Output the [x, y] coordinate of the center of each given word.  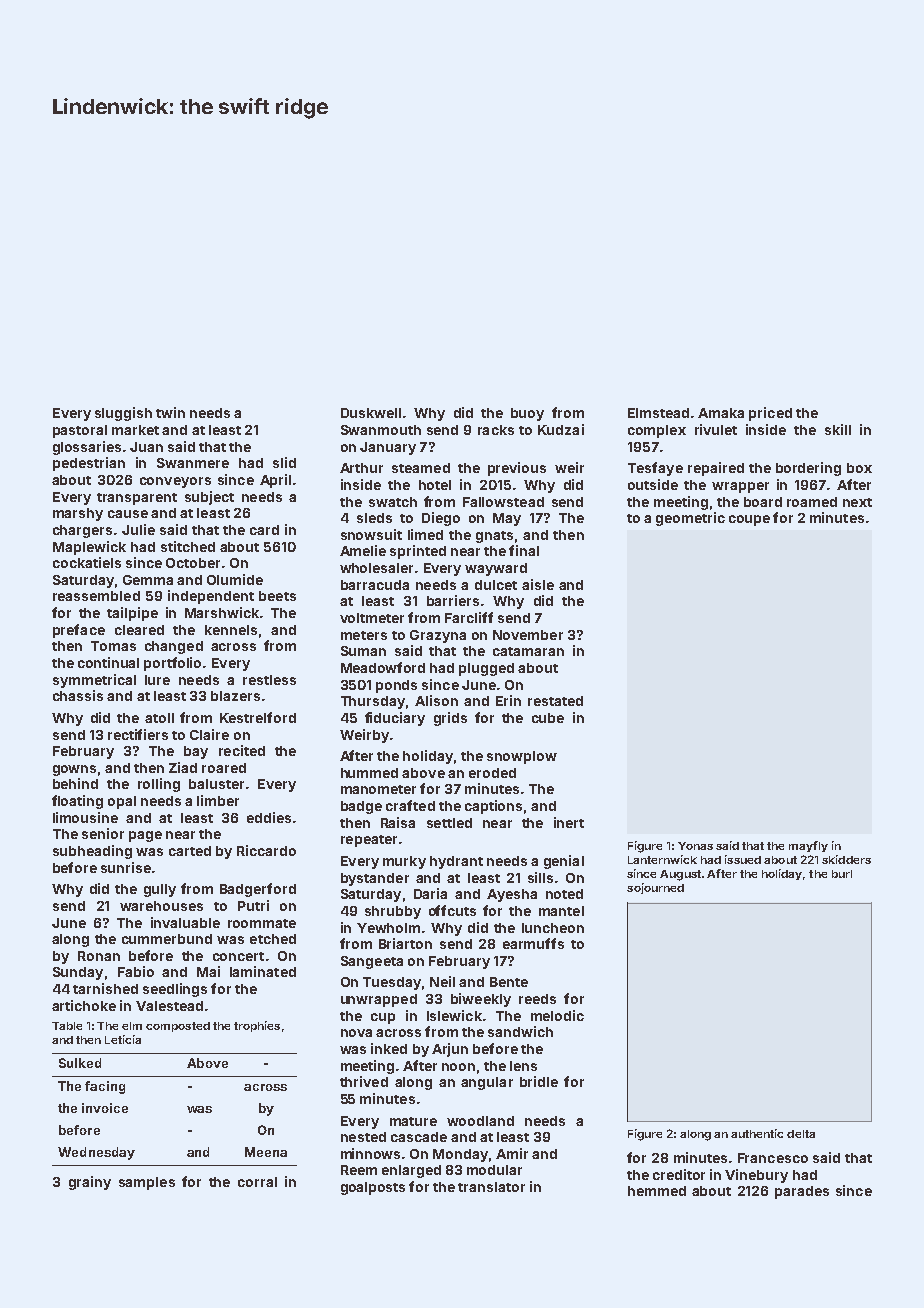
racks [496, 430]
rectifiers [138, 734]
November [528, 635]
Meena [266, 1152]
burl [842, 874]
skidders [846, 859]
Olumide [235, 579]
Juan [146, 447]
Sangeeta [372, 962]
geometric [690, 519]
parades [802, 1192]
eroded [492, 773]
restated [555, 701]
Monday [460, 1155]
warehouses [161, 906]
